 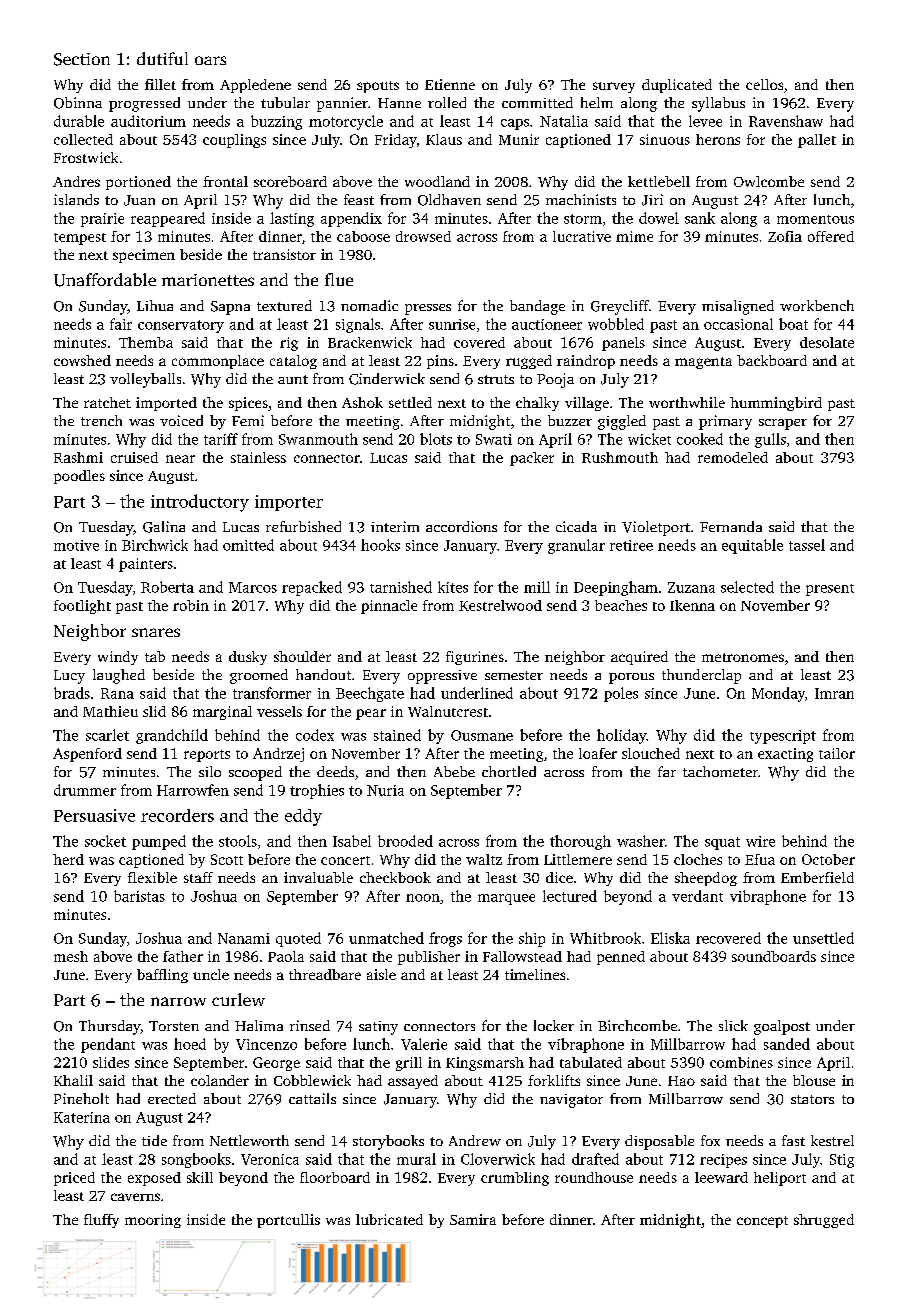 I want to click on woodland, so click(x=437, y=181).
